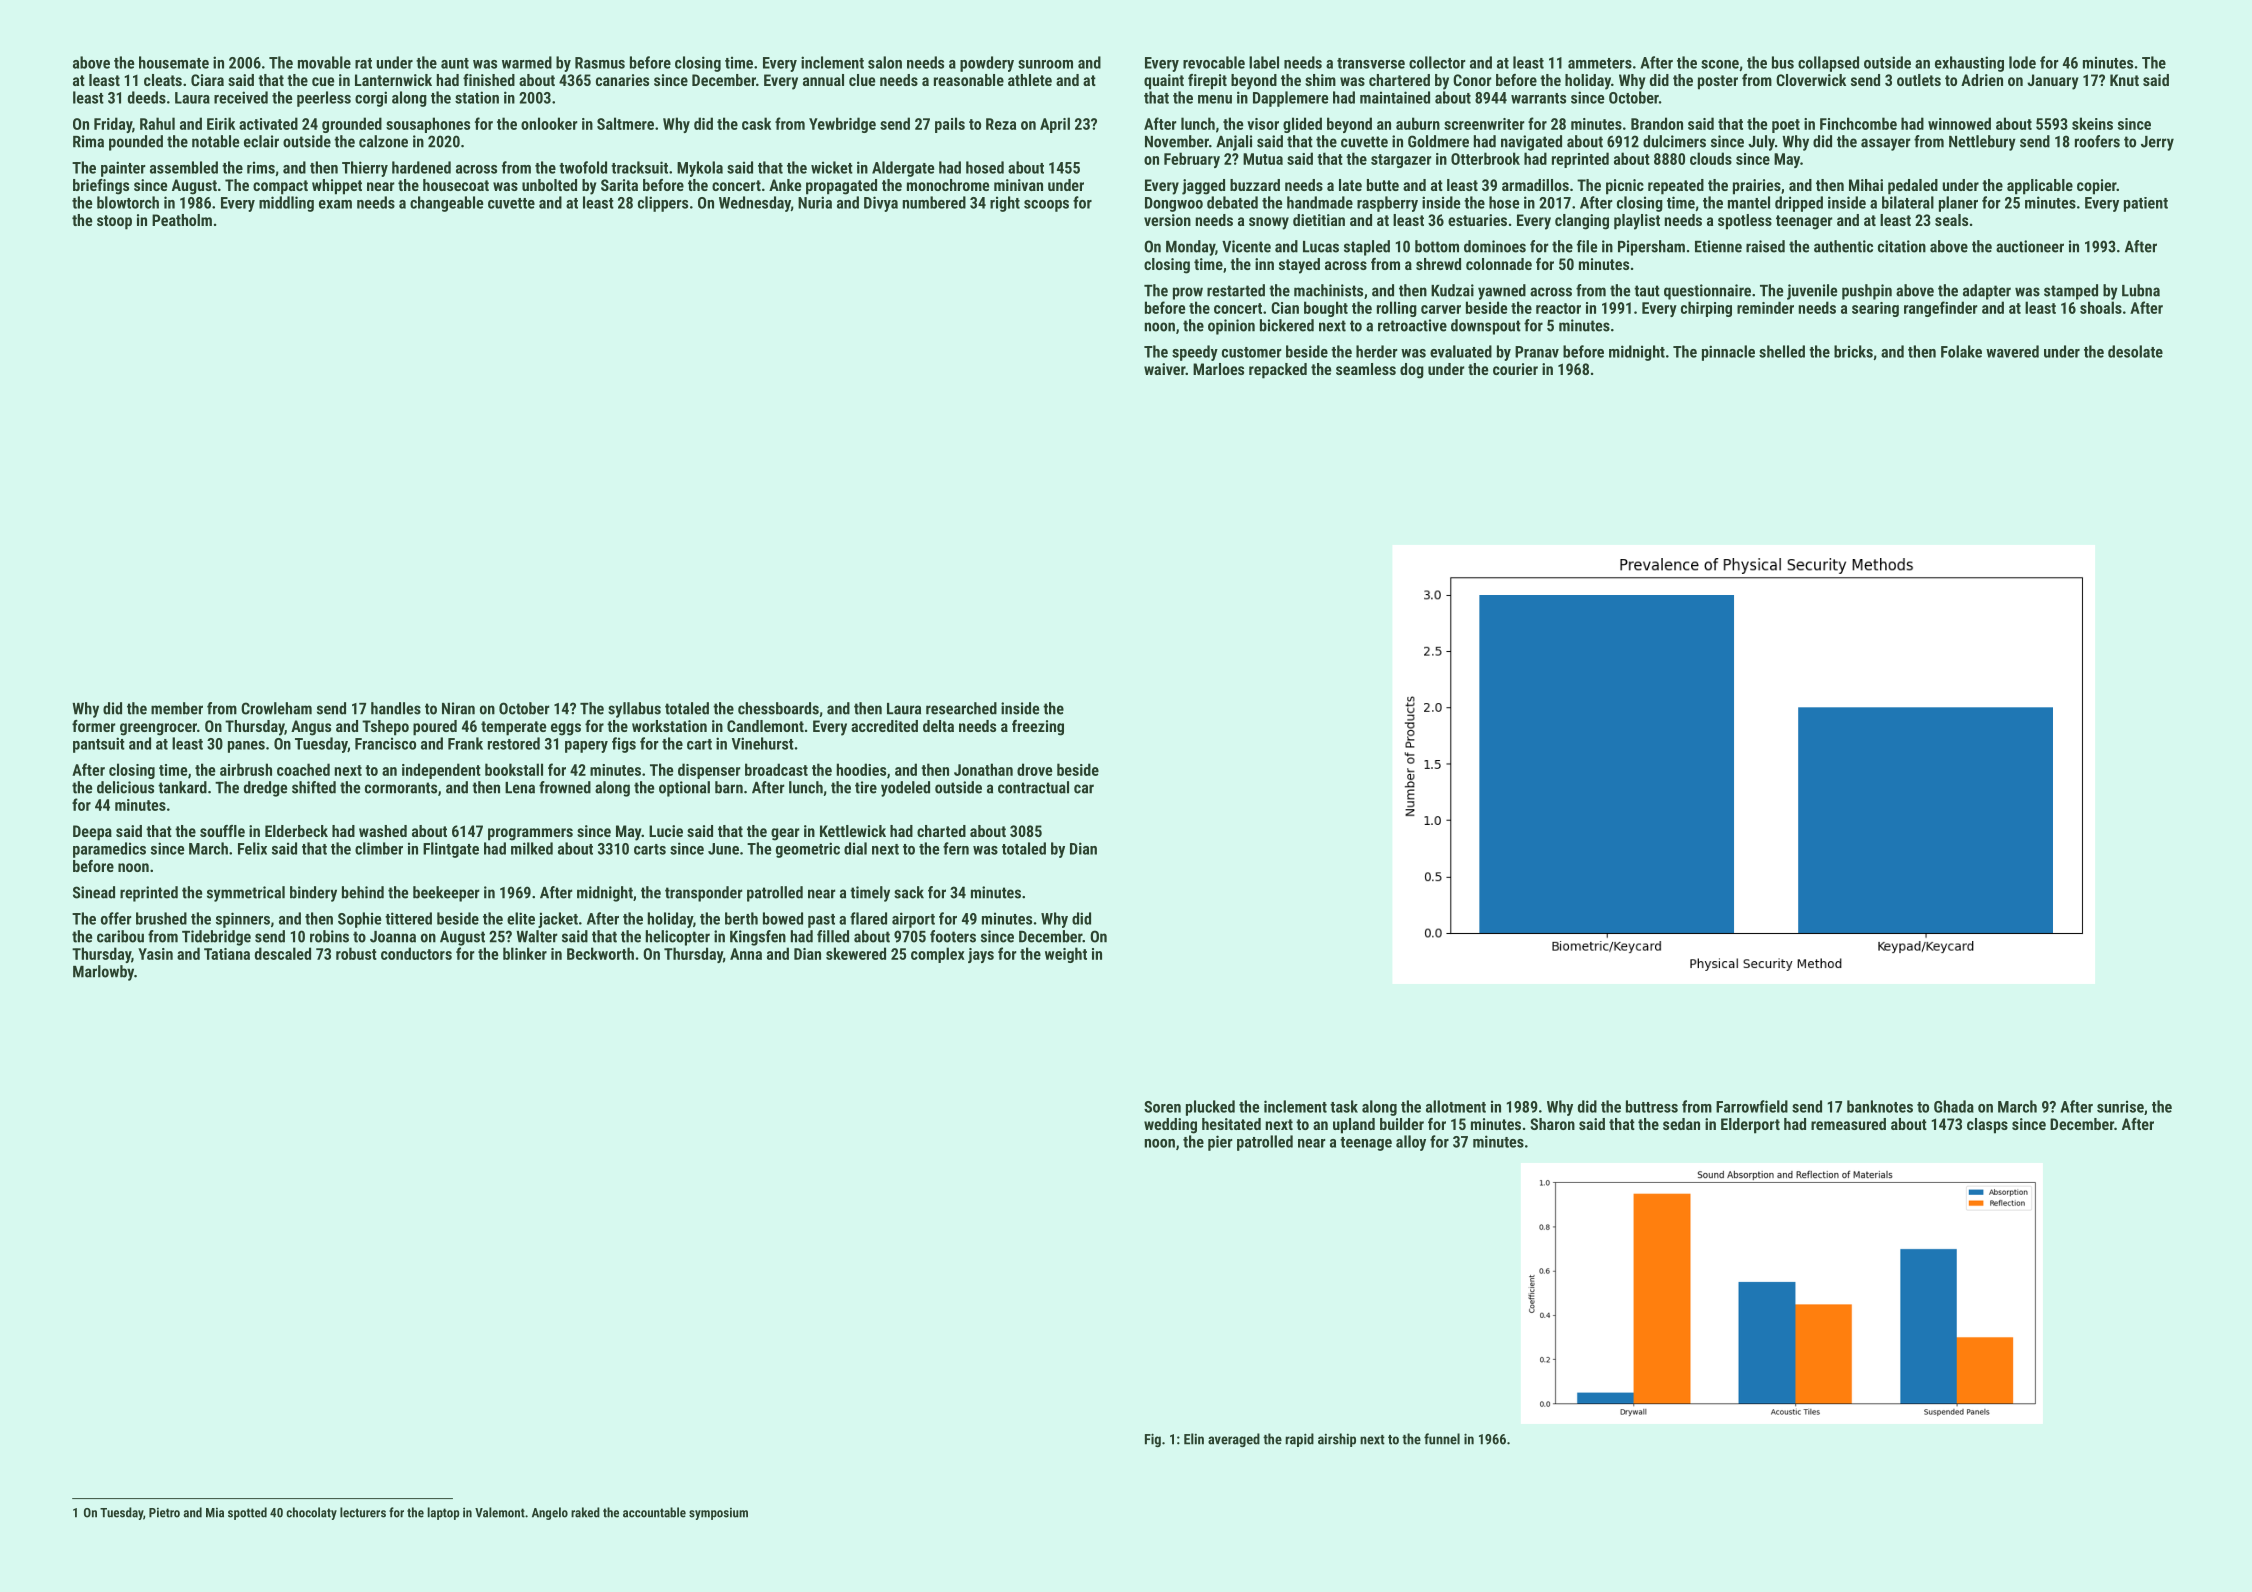  Describe the element at coordinates (2157, 143) in the page. I see `Jerry` at that location.
